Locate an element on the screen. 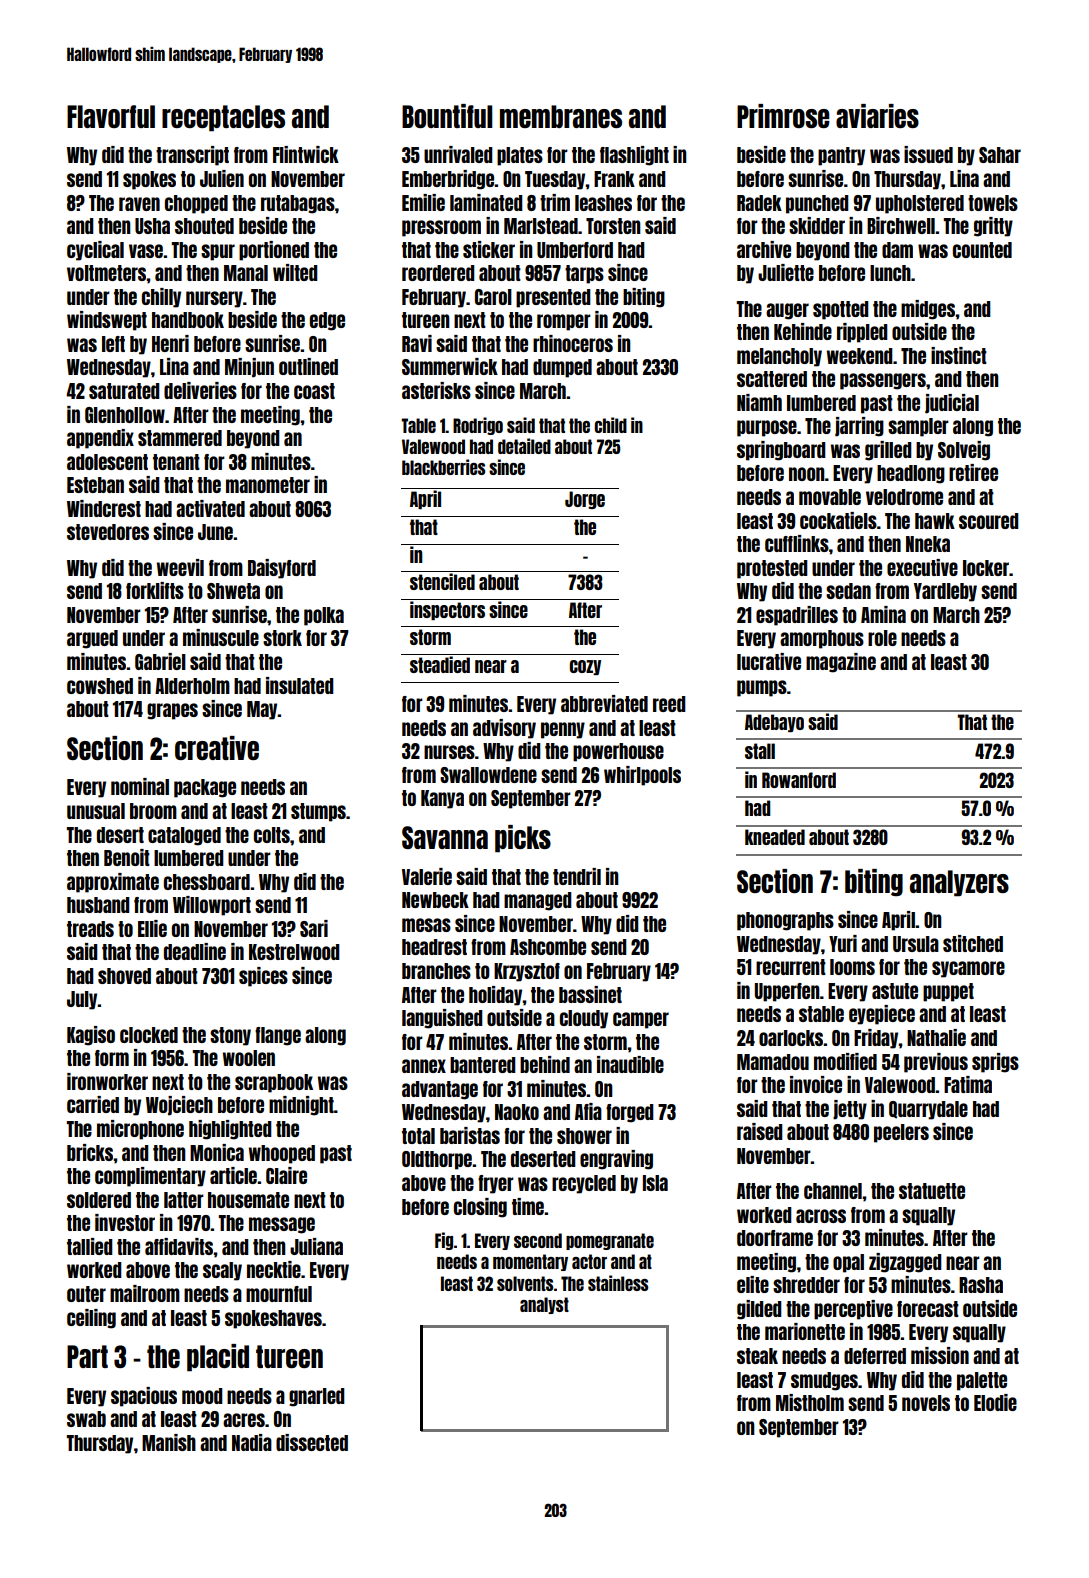 This screenshot has height=1578, width=1089. penny is located at coordinates (563, 730).
